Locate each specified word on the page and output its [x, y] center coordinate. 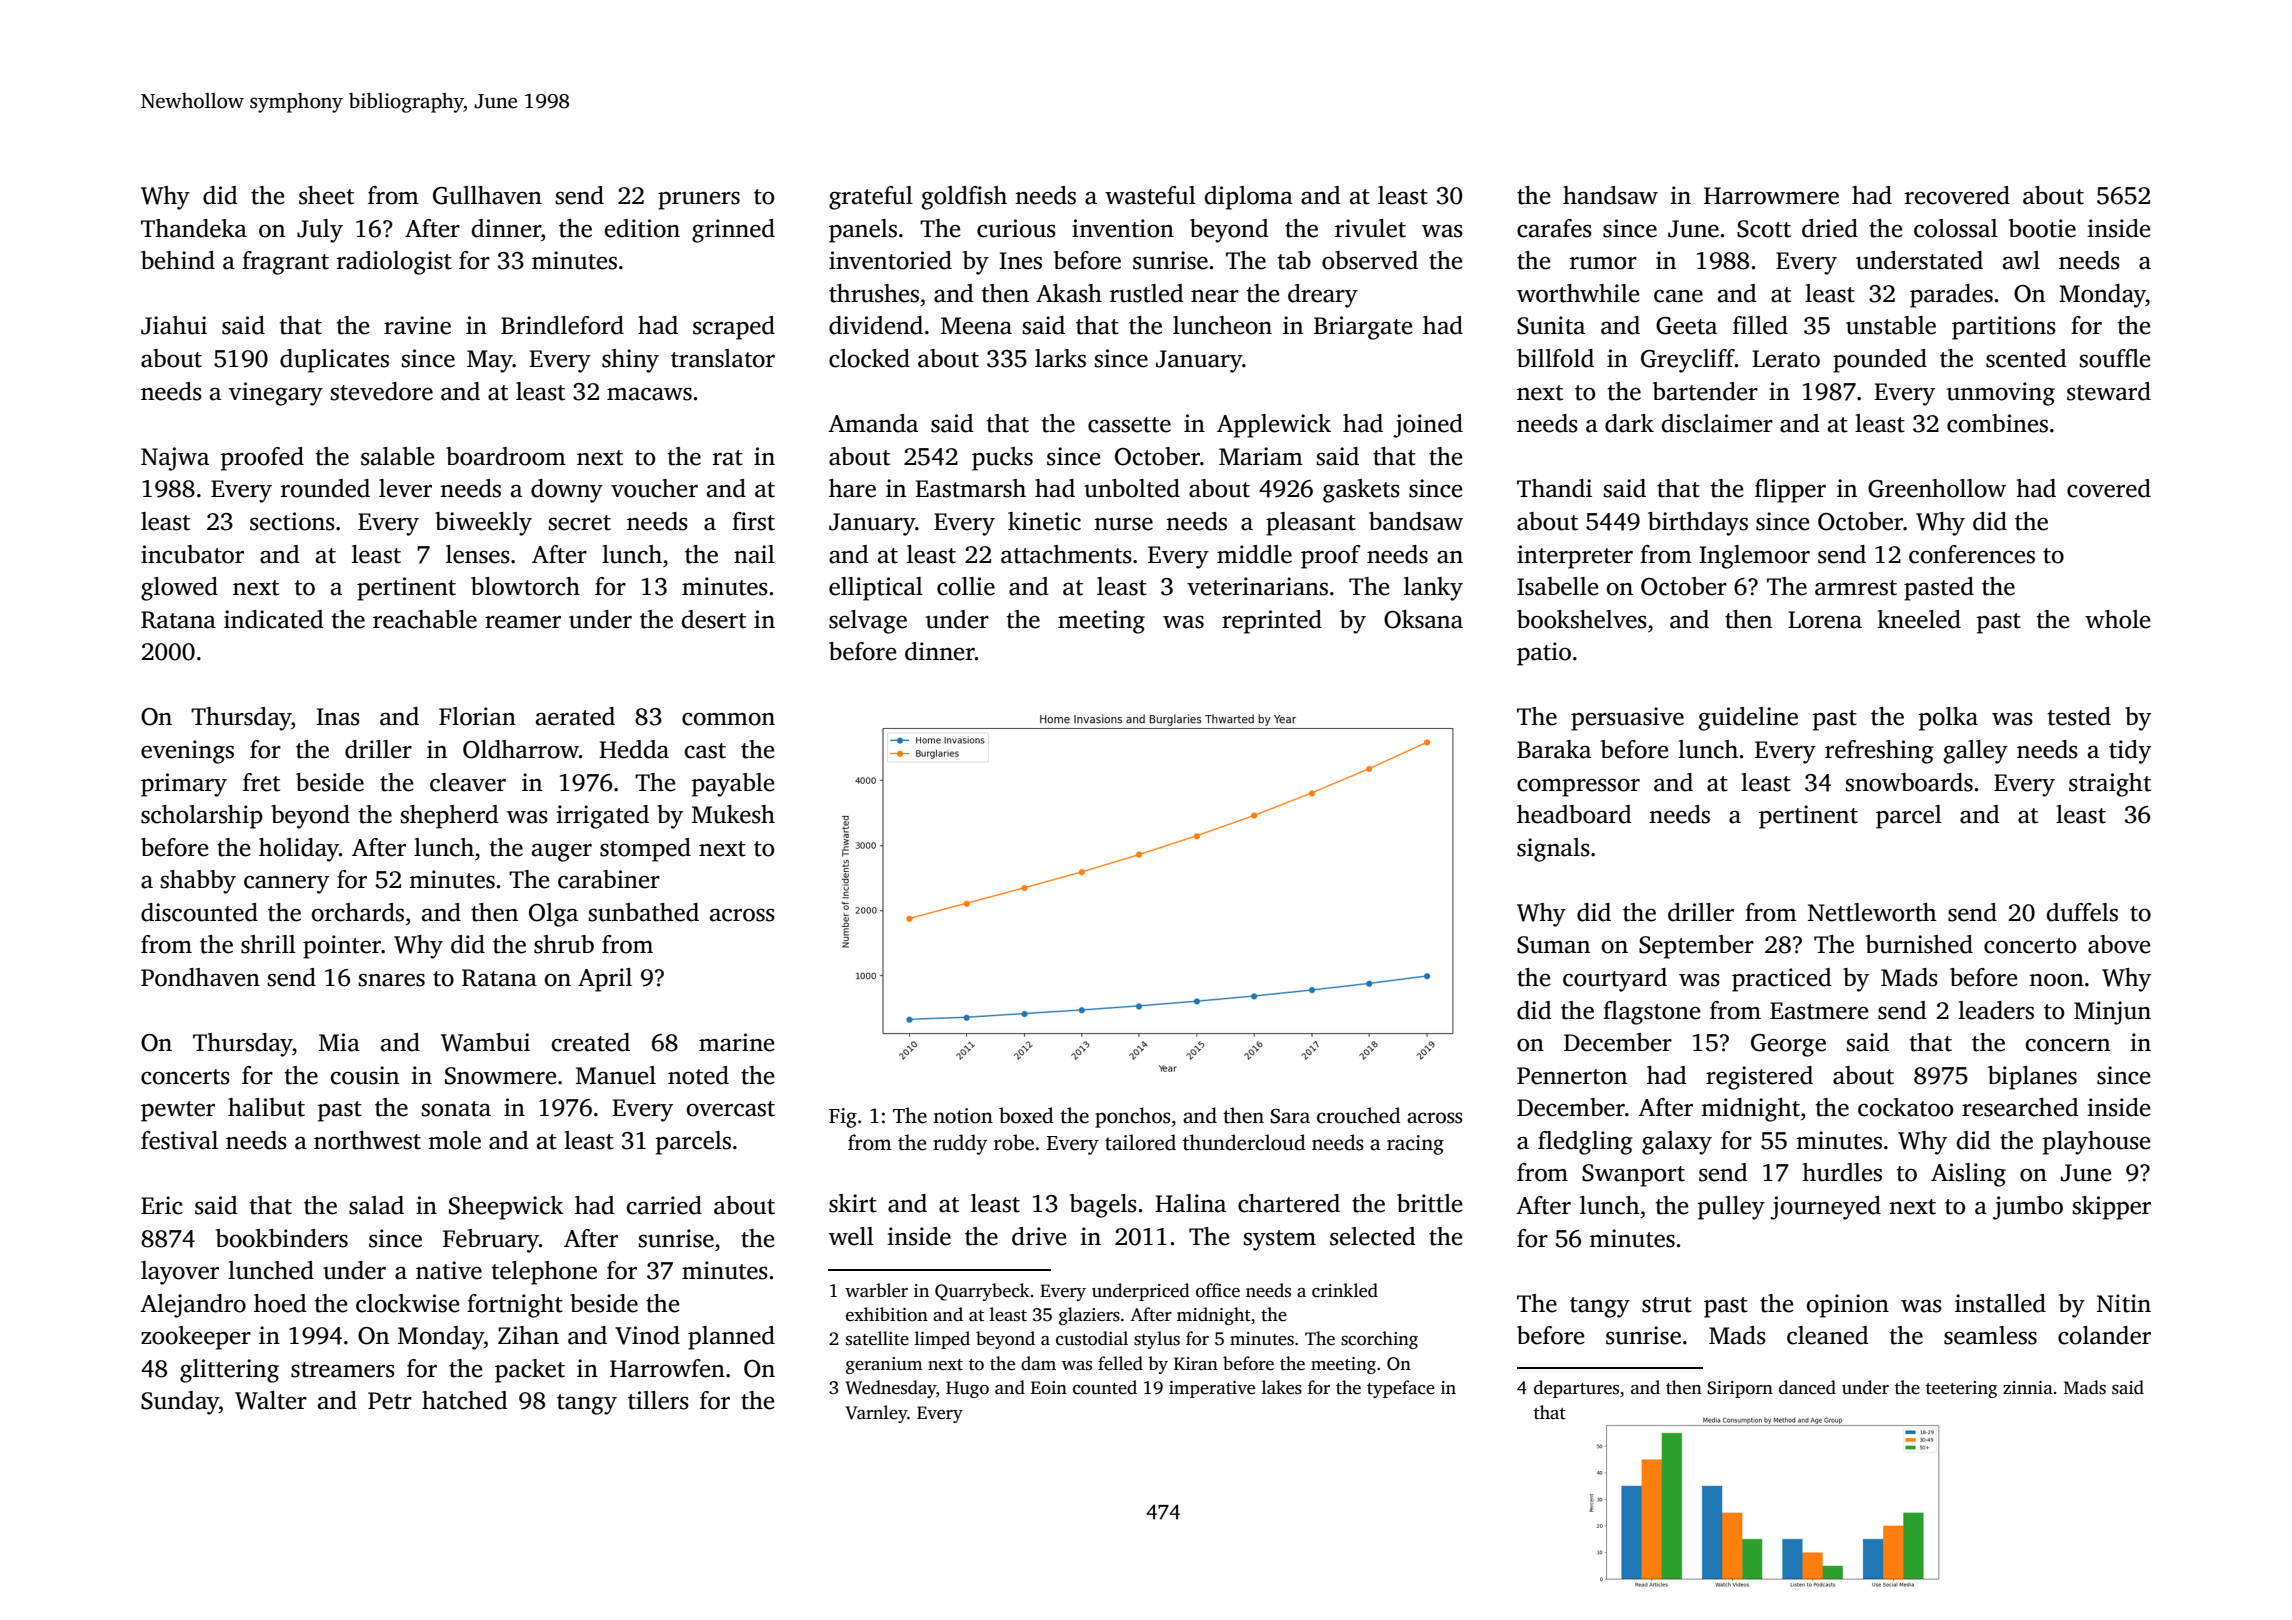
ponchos [1133, 1117]
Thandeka [194, 228]
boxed [1026, 1115]
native [449, 1270]
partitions [2004, 328]
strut [1667, 1305]
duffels [2082, 912]
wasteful [1150, 195]
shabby [198, 882]
